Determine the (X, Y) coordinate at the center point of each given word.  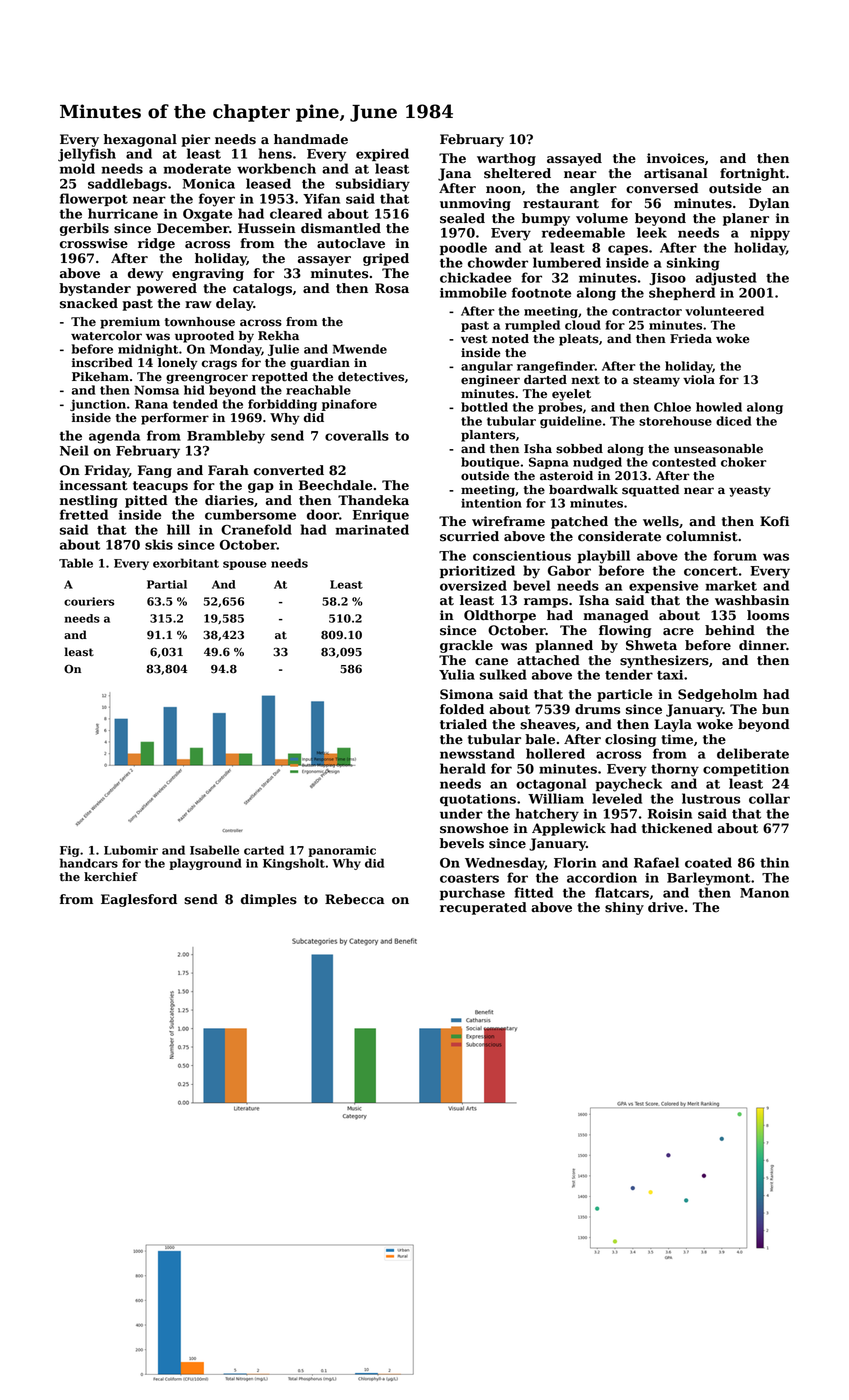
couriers (89, 601)
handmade (311, 139)
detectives (371, 377)
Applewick (569, 829)
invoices (675, 158)
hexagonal (140, 140)
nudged (597, 463)
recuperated (483, 908)
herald (463, 768)
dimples (269, 900)
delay (234, 304)
